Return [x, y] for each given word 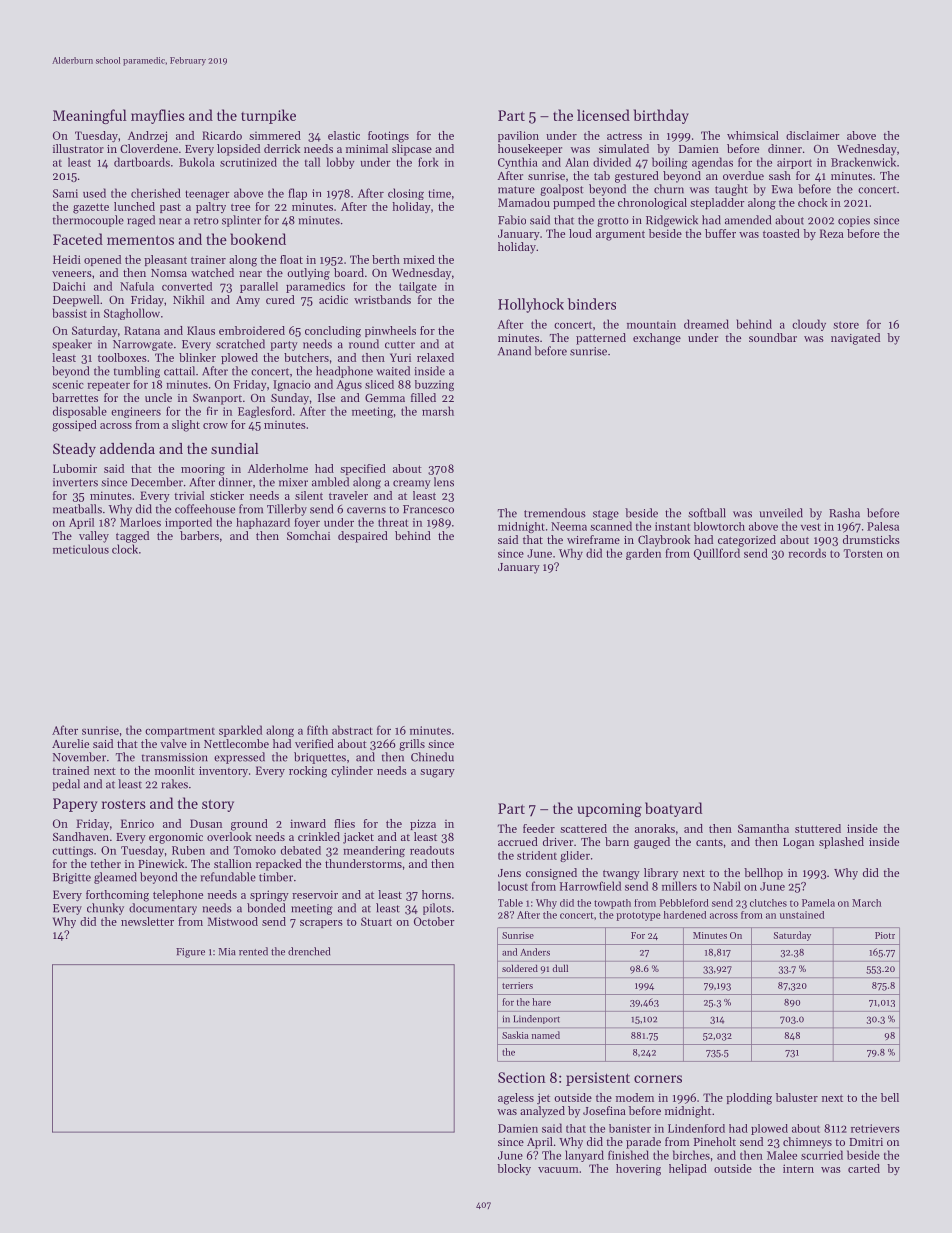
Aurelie [70, 743]
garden [643, 554]
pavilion [518, 136]
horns [436, 894]
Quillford [717, 554]
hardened [685, 915]
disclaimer [813, 135]
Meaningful [90, 116]
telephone [178, 895]
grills [412, 745]
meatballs [77, 509]
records [807, 553]
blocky [514, 1169]
